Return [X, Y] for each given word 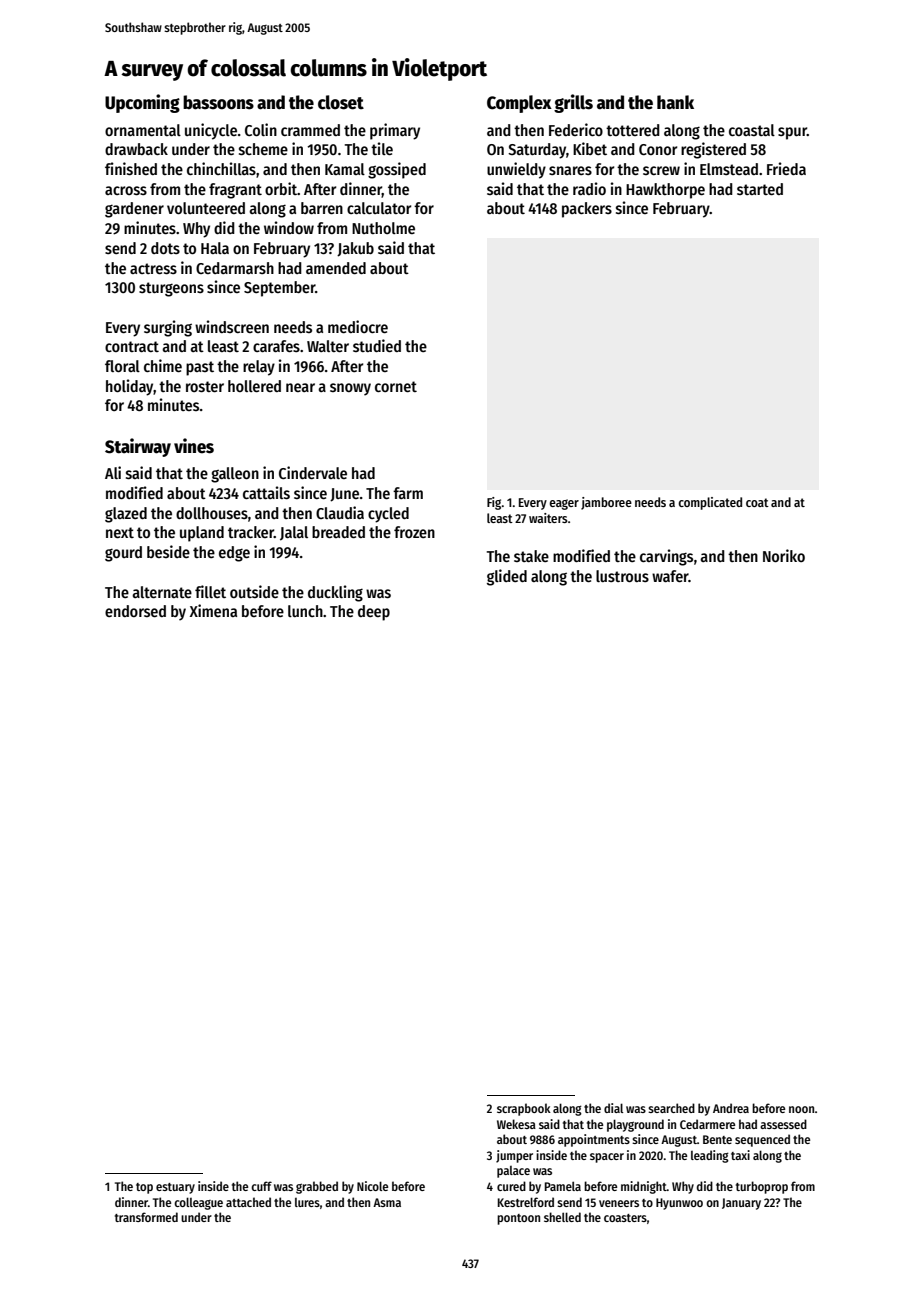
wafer [670, 576]
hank [675, 102]
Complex [519, 104]
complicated [710, 503]
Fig [494, 503]
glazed [126, 515]
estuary [175, 1188]
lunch [305, 611]
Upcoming [142, 103]
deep [374, 613]
